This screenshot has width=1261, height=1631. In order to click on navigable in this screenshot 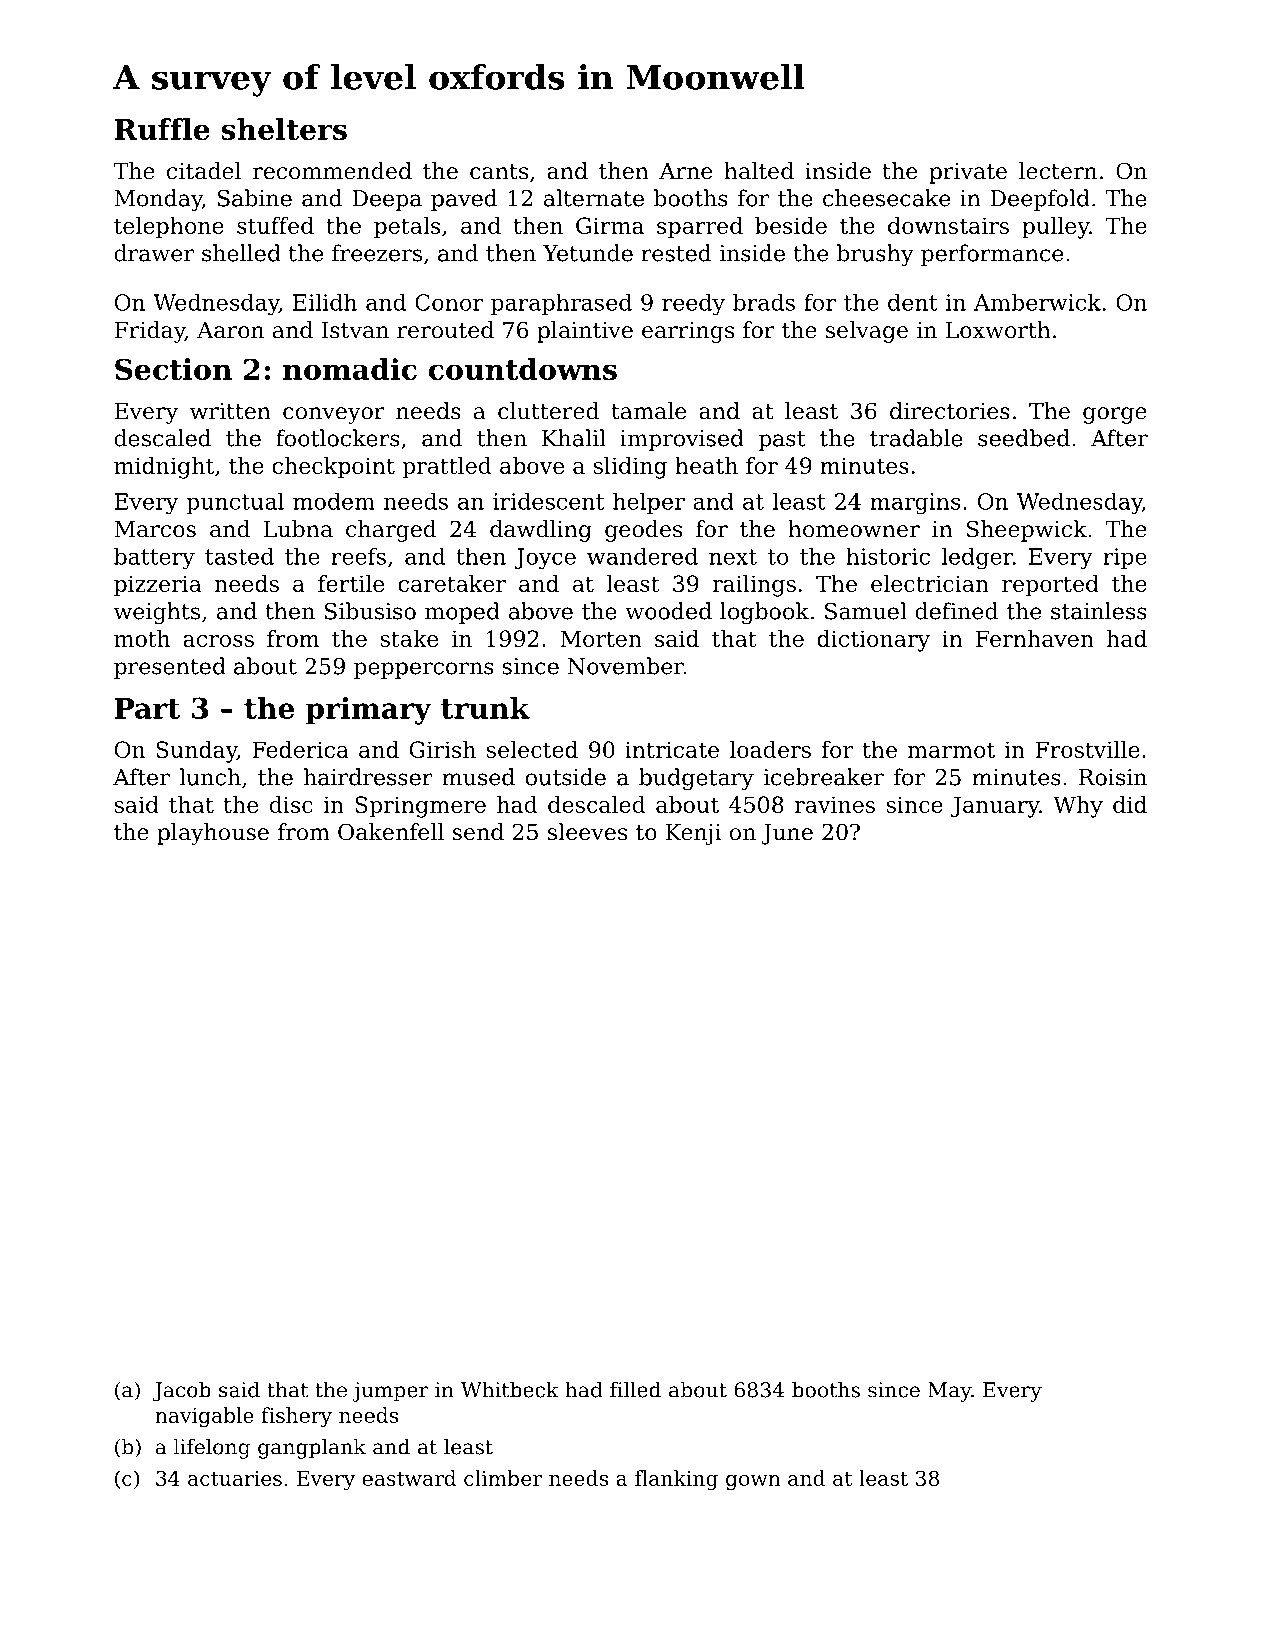, I will do `click(204, 1417)`.
